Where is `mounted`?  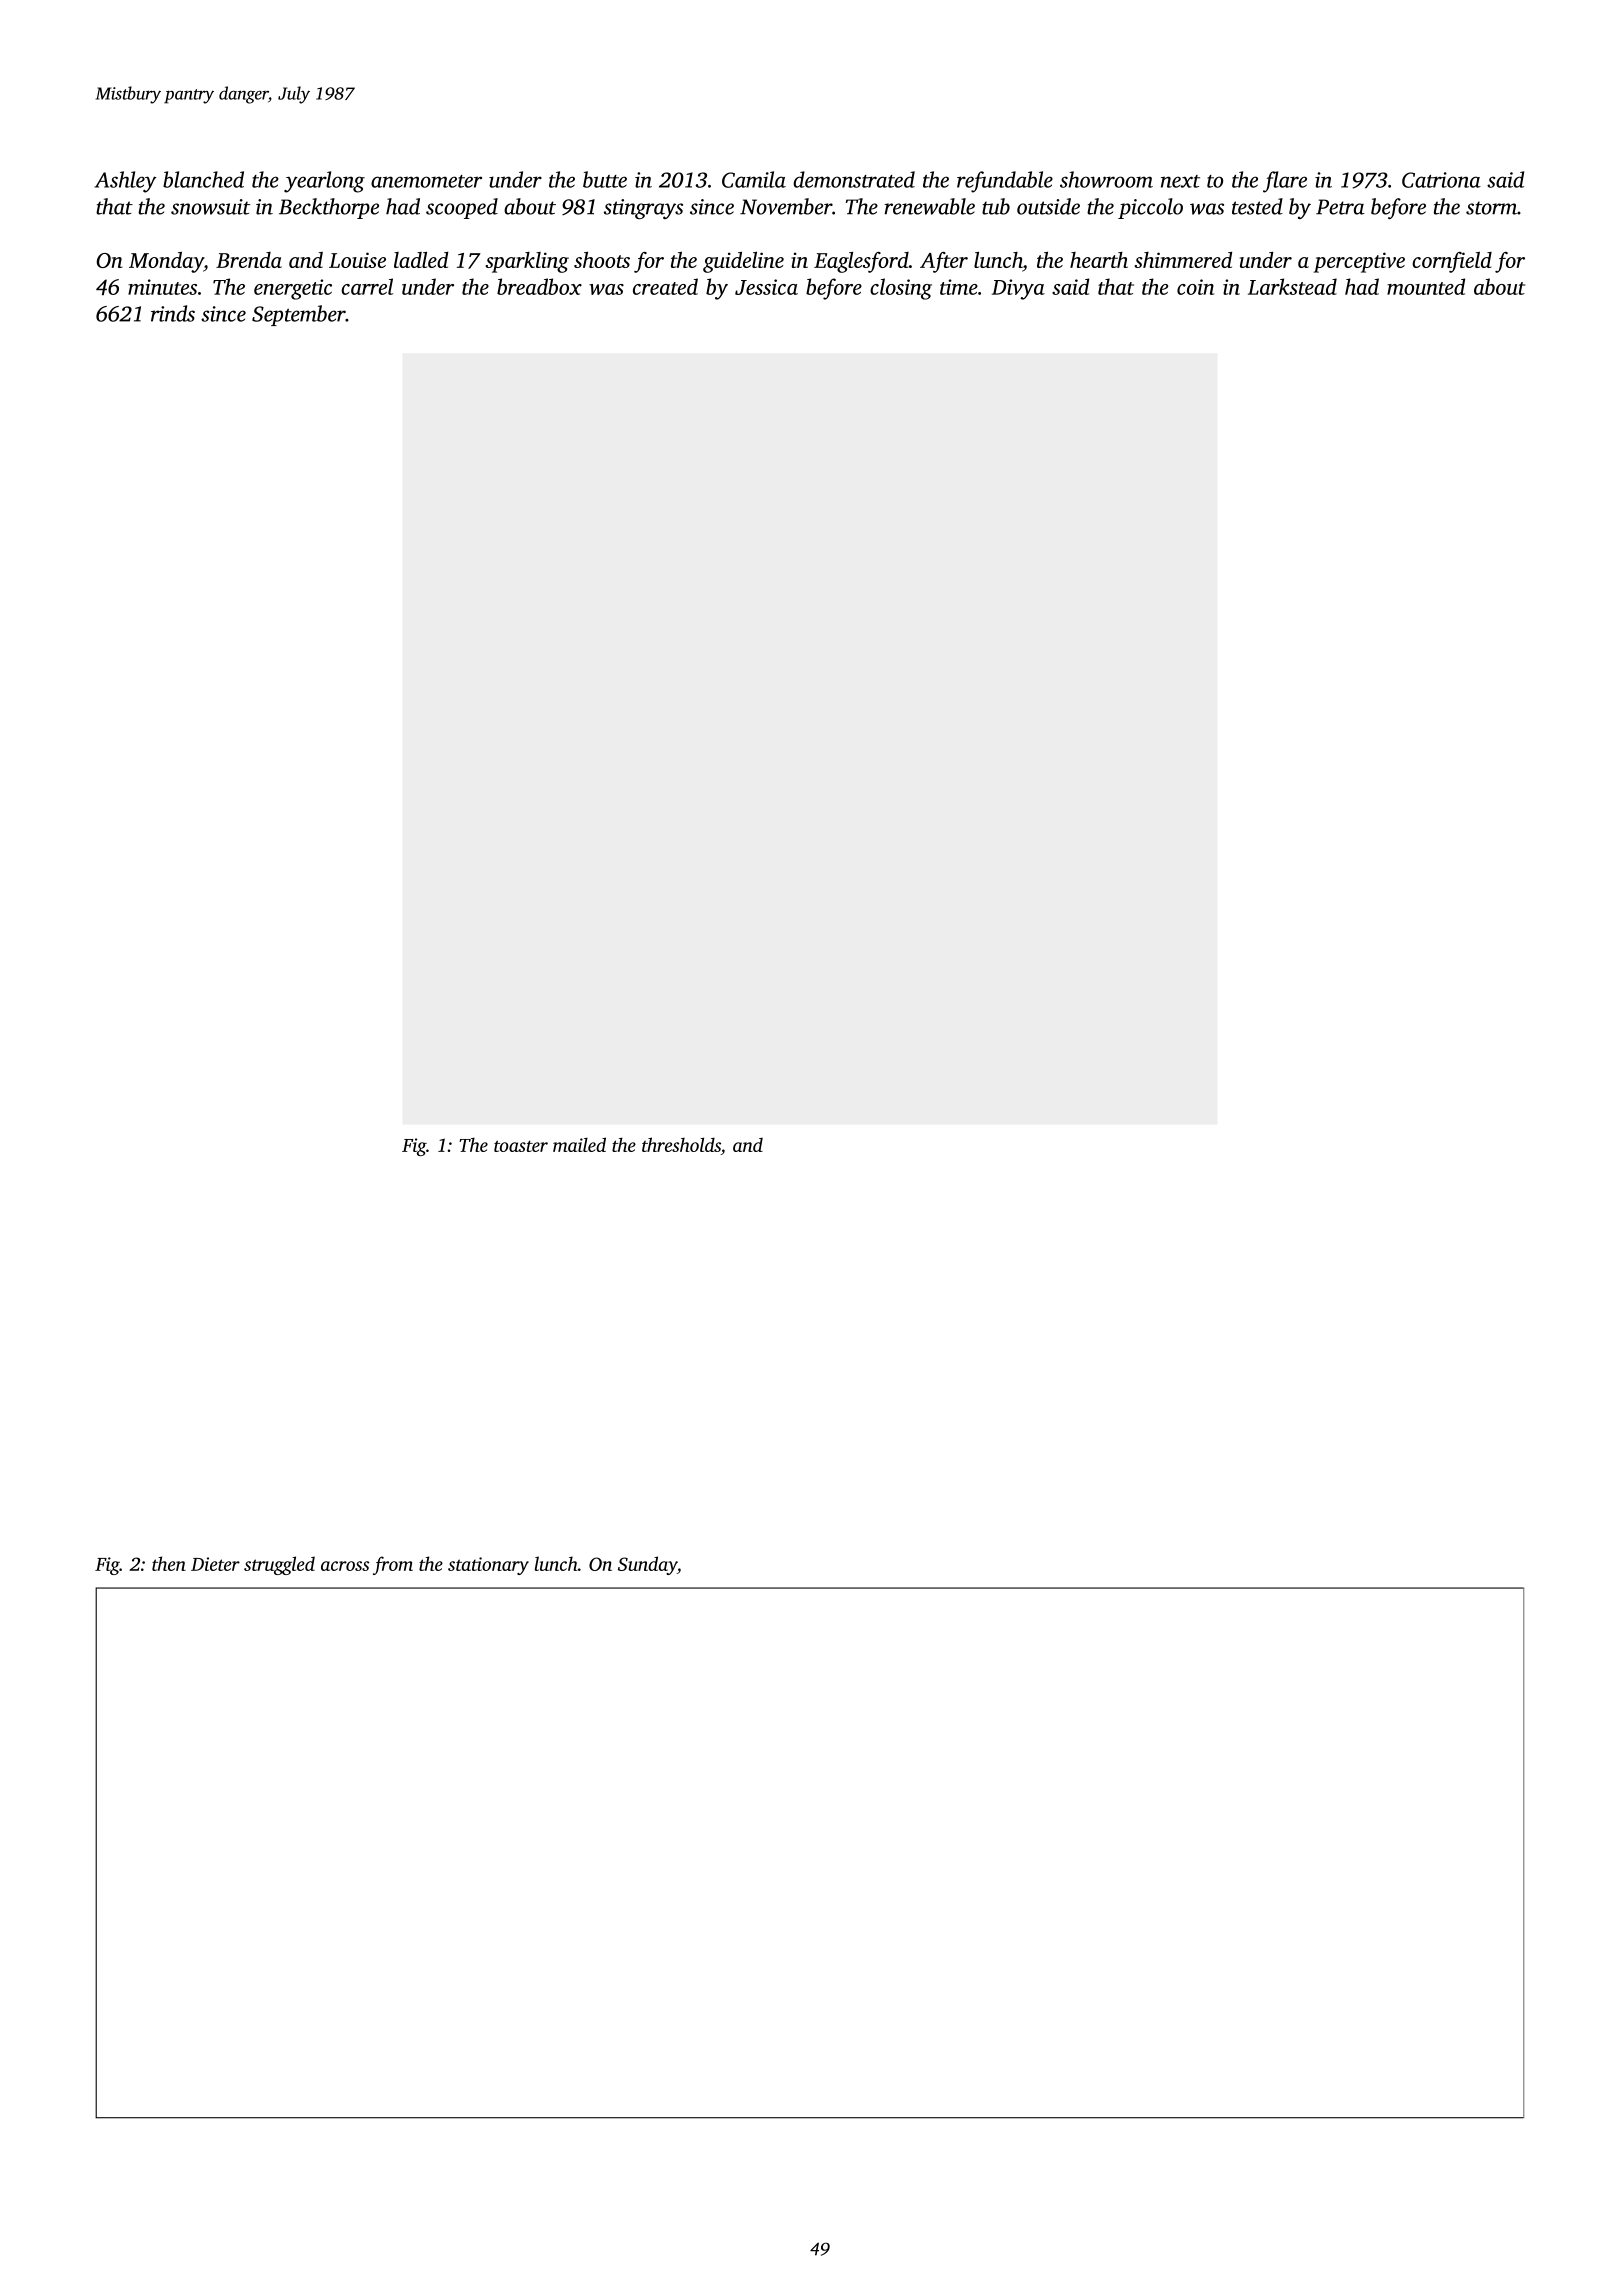
mounted is located at coordinates (1426, 286).
